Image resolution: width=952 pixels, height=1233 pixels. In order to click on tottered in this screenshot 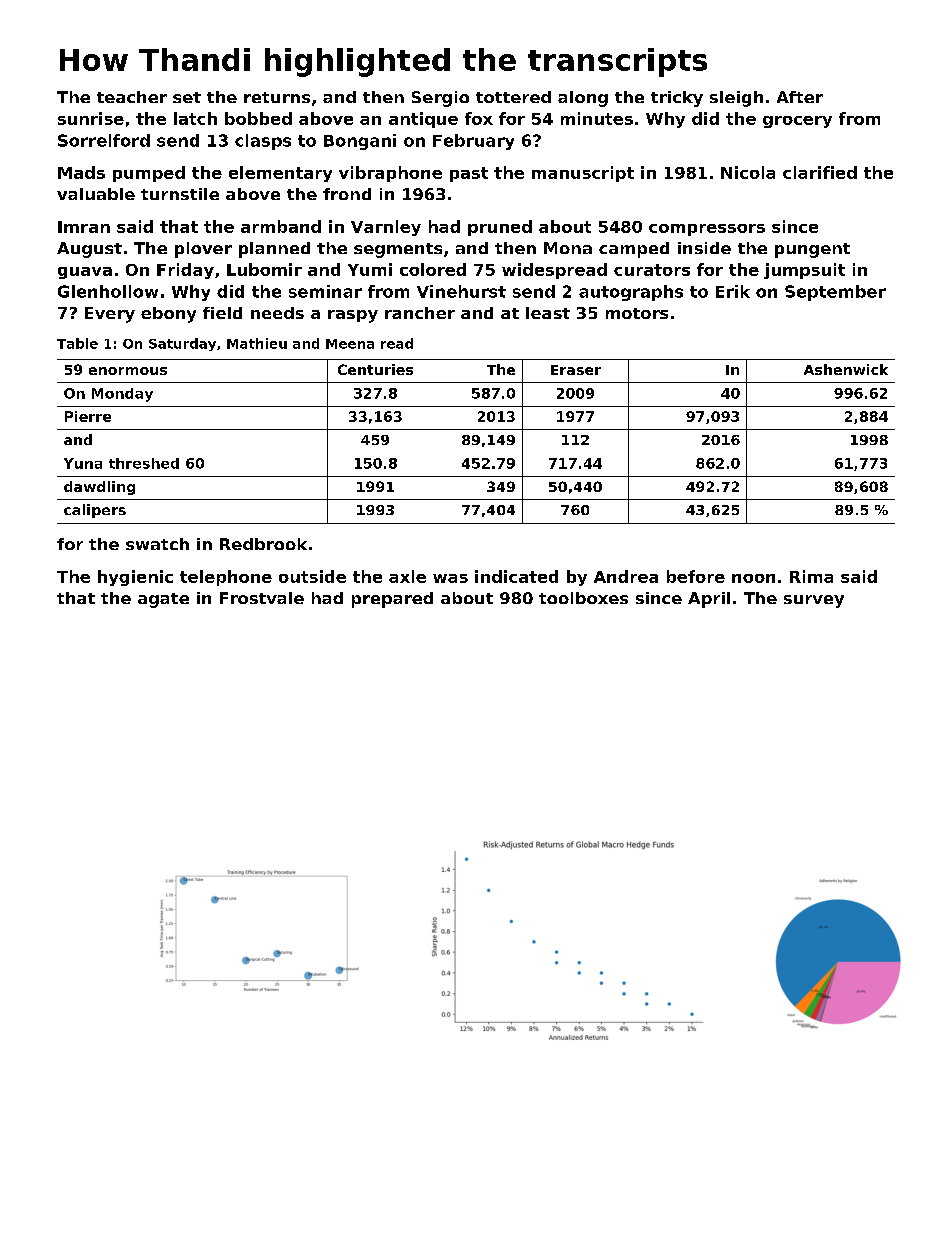, I will do `click(513, 97)`.
